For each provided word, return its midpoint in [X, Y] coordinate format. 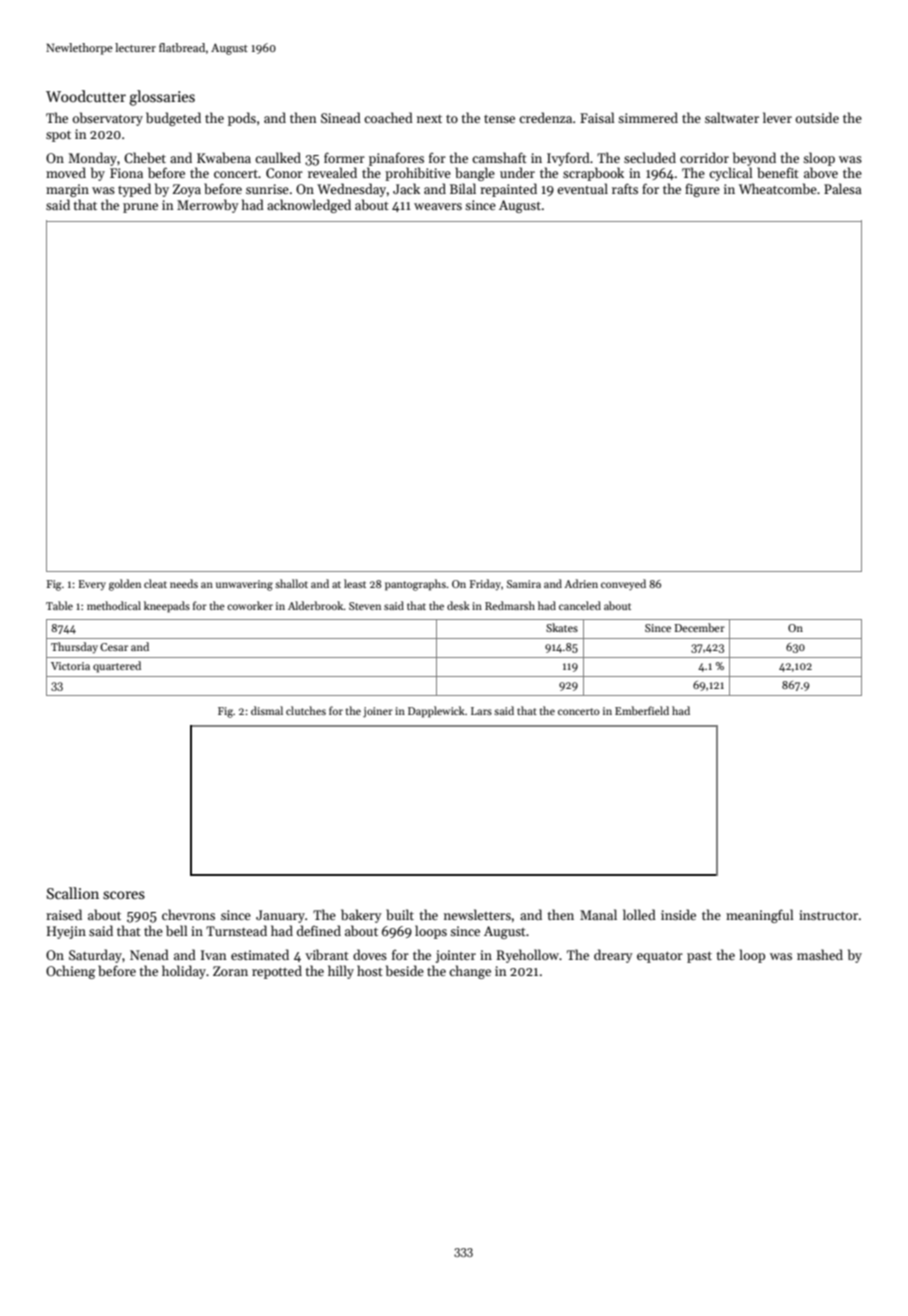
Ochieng [70, 972]
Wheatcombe [778, 188]
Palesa [843, 188]
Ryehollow [528, 956]
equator [660, 957]
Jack [406, 188]
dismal [267, 710]
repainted [508, 190]
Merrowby [208, 206]
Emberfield [642, 710]
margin [67, 190]
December [699, 627]
